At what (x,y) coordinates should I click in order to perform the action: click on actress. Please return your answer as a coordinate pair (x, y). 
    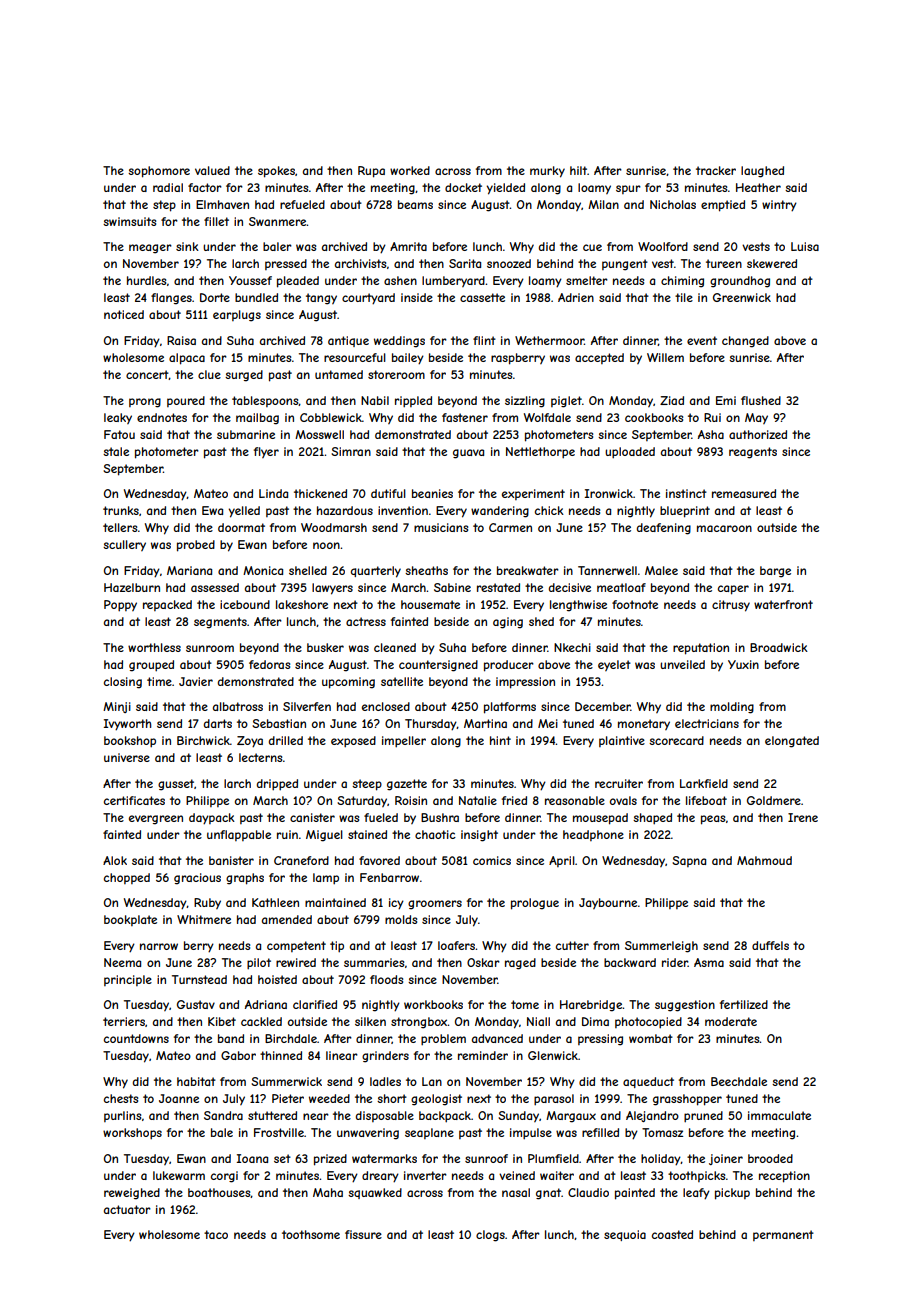
    Looking at the image, I should click on (366, 621).
